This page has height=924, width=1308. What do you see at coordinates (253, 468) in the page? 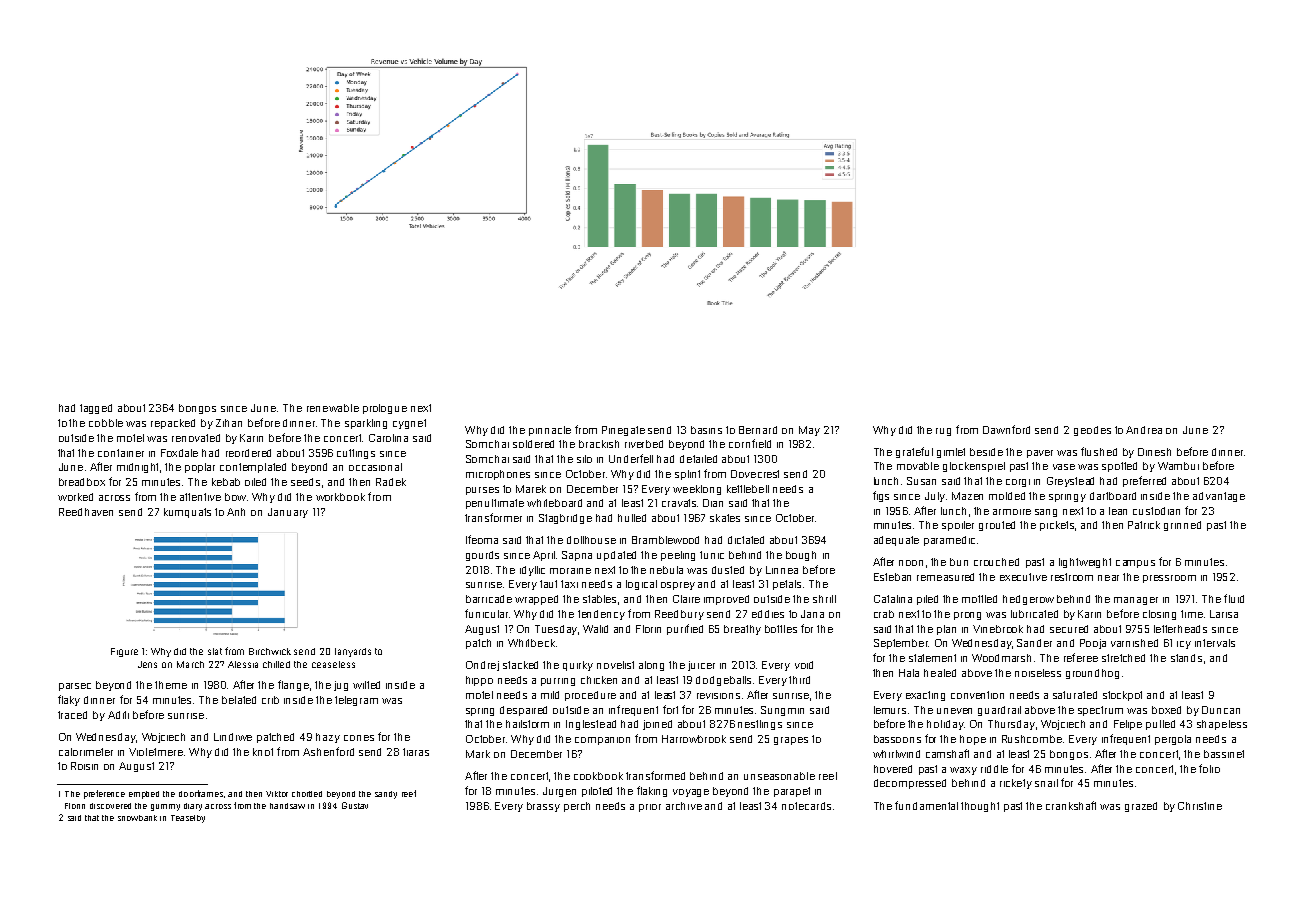
I see `contemplated` at bounding box center [253, 468].
